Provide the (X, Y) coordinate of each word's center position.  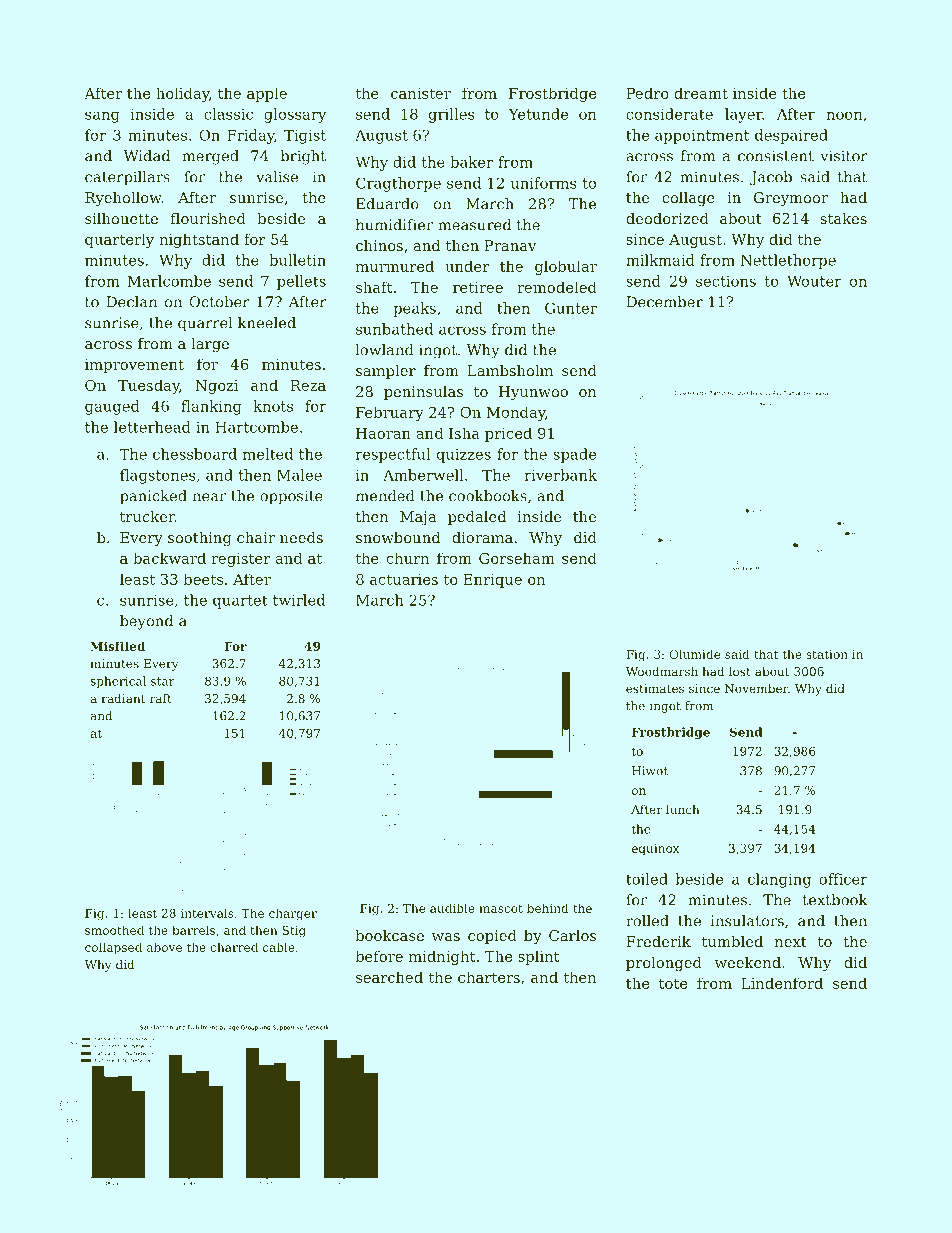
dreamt (701, 93)
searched (389, 977)
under (467, 266)
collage (688, 199)
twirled (299, 600)
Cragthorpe (398, 184)
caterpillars (127, 178)
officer (843, 879)
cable (279, 947)
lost (740, 671)
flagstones (158, 476)
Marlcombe (169, 281)
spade (574, 455)
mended (385, 496)
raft (161, 698)
